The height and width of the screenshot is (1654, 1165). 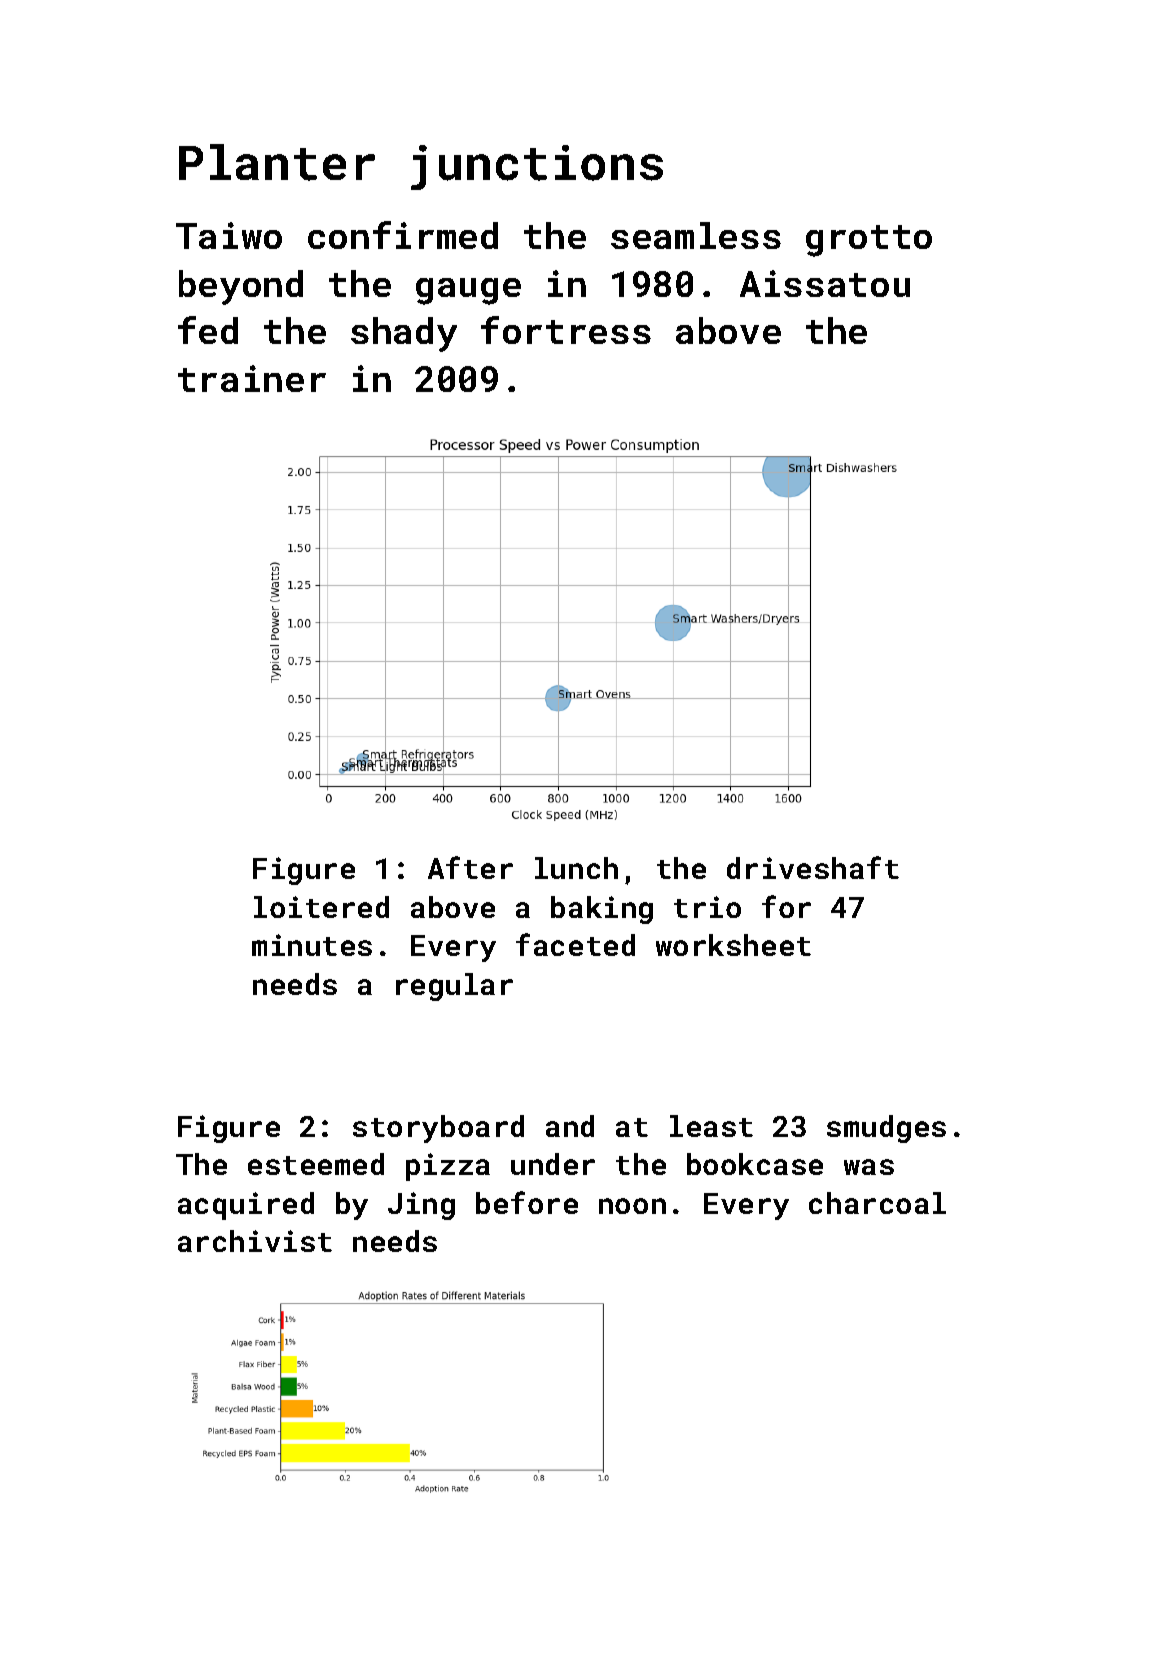 I want to click on grotto, so click(x=869, y=241).
